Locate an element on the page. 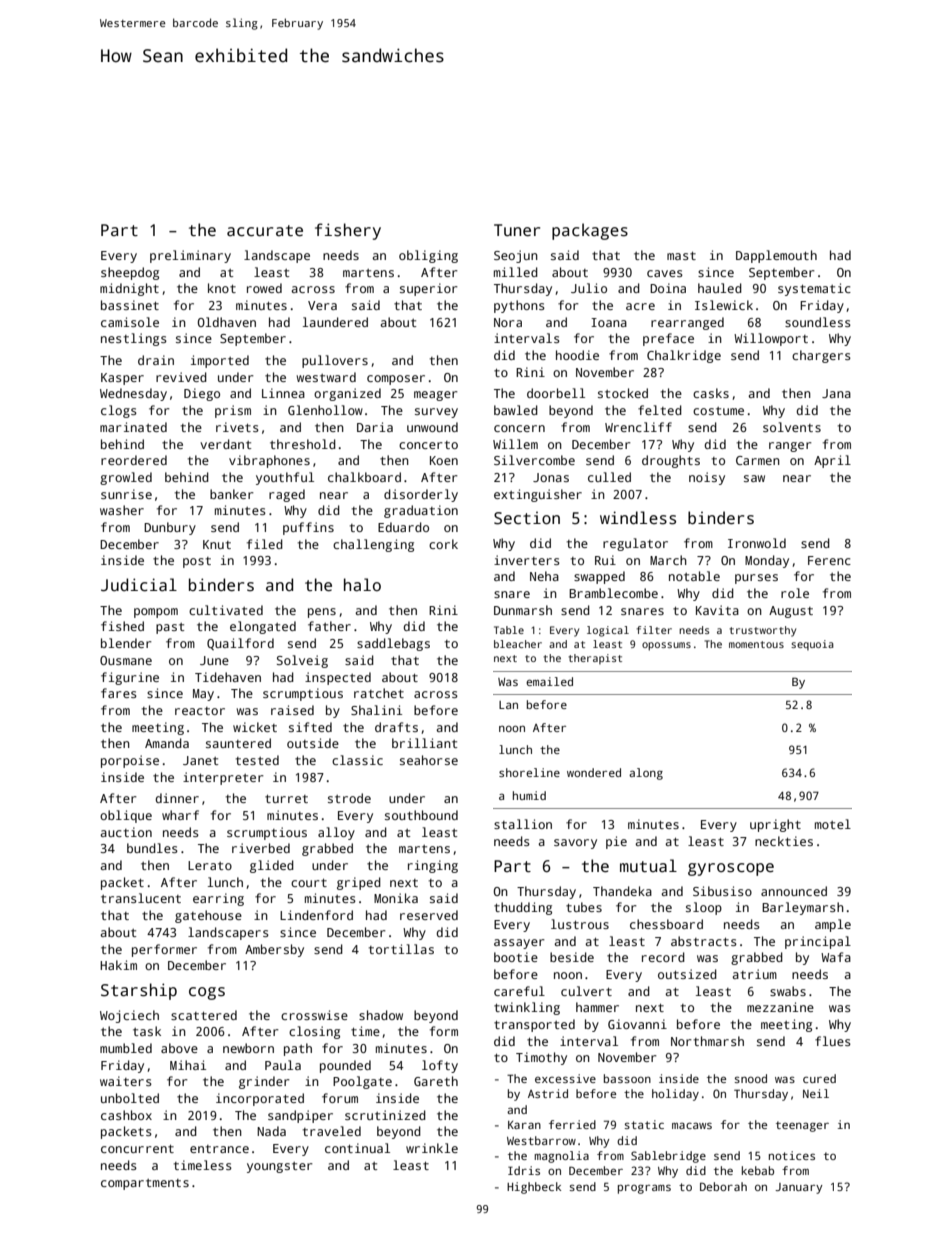 The height and width of the image is (1233, 952). cork is located at coordinates (443, 544).
